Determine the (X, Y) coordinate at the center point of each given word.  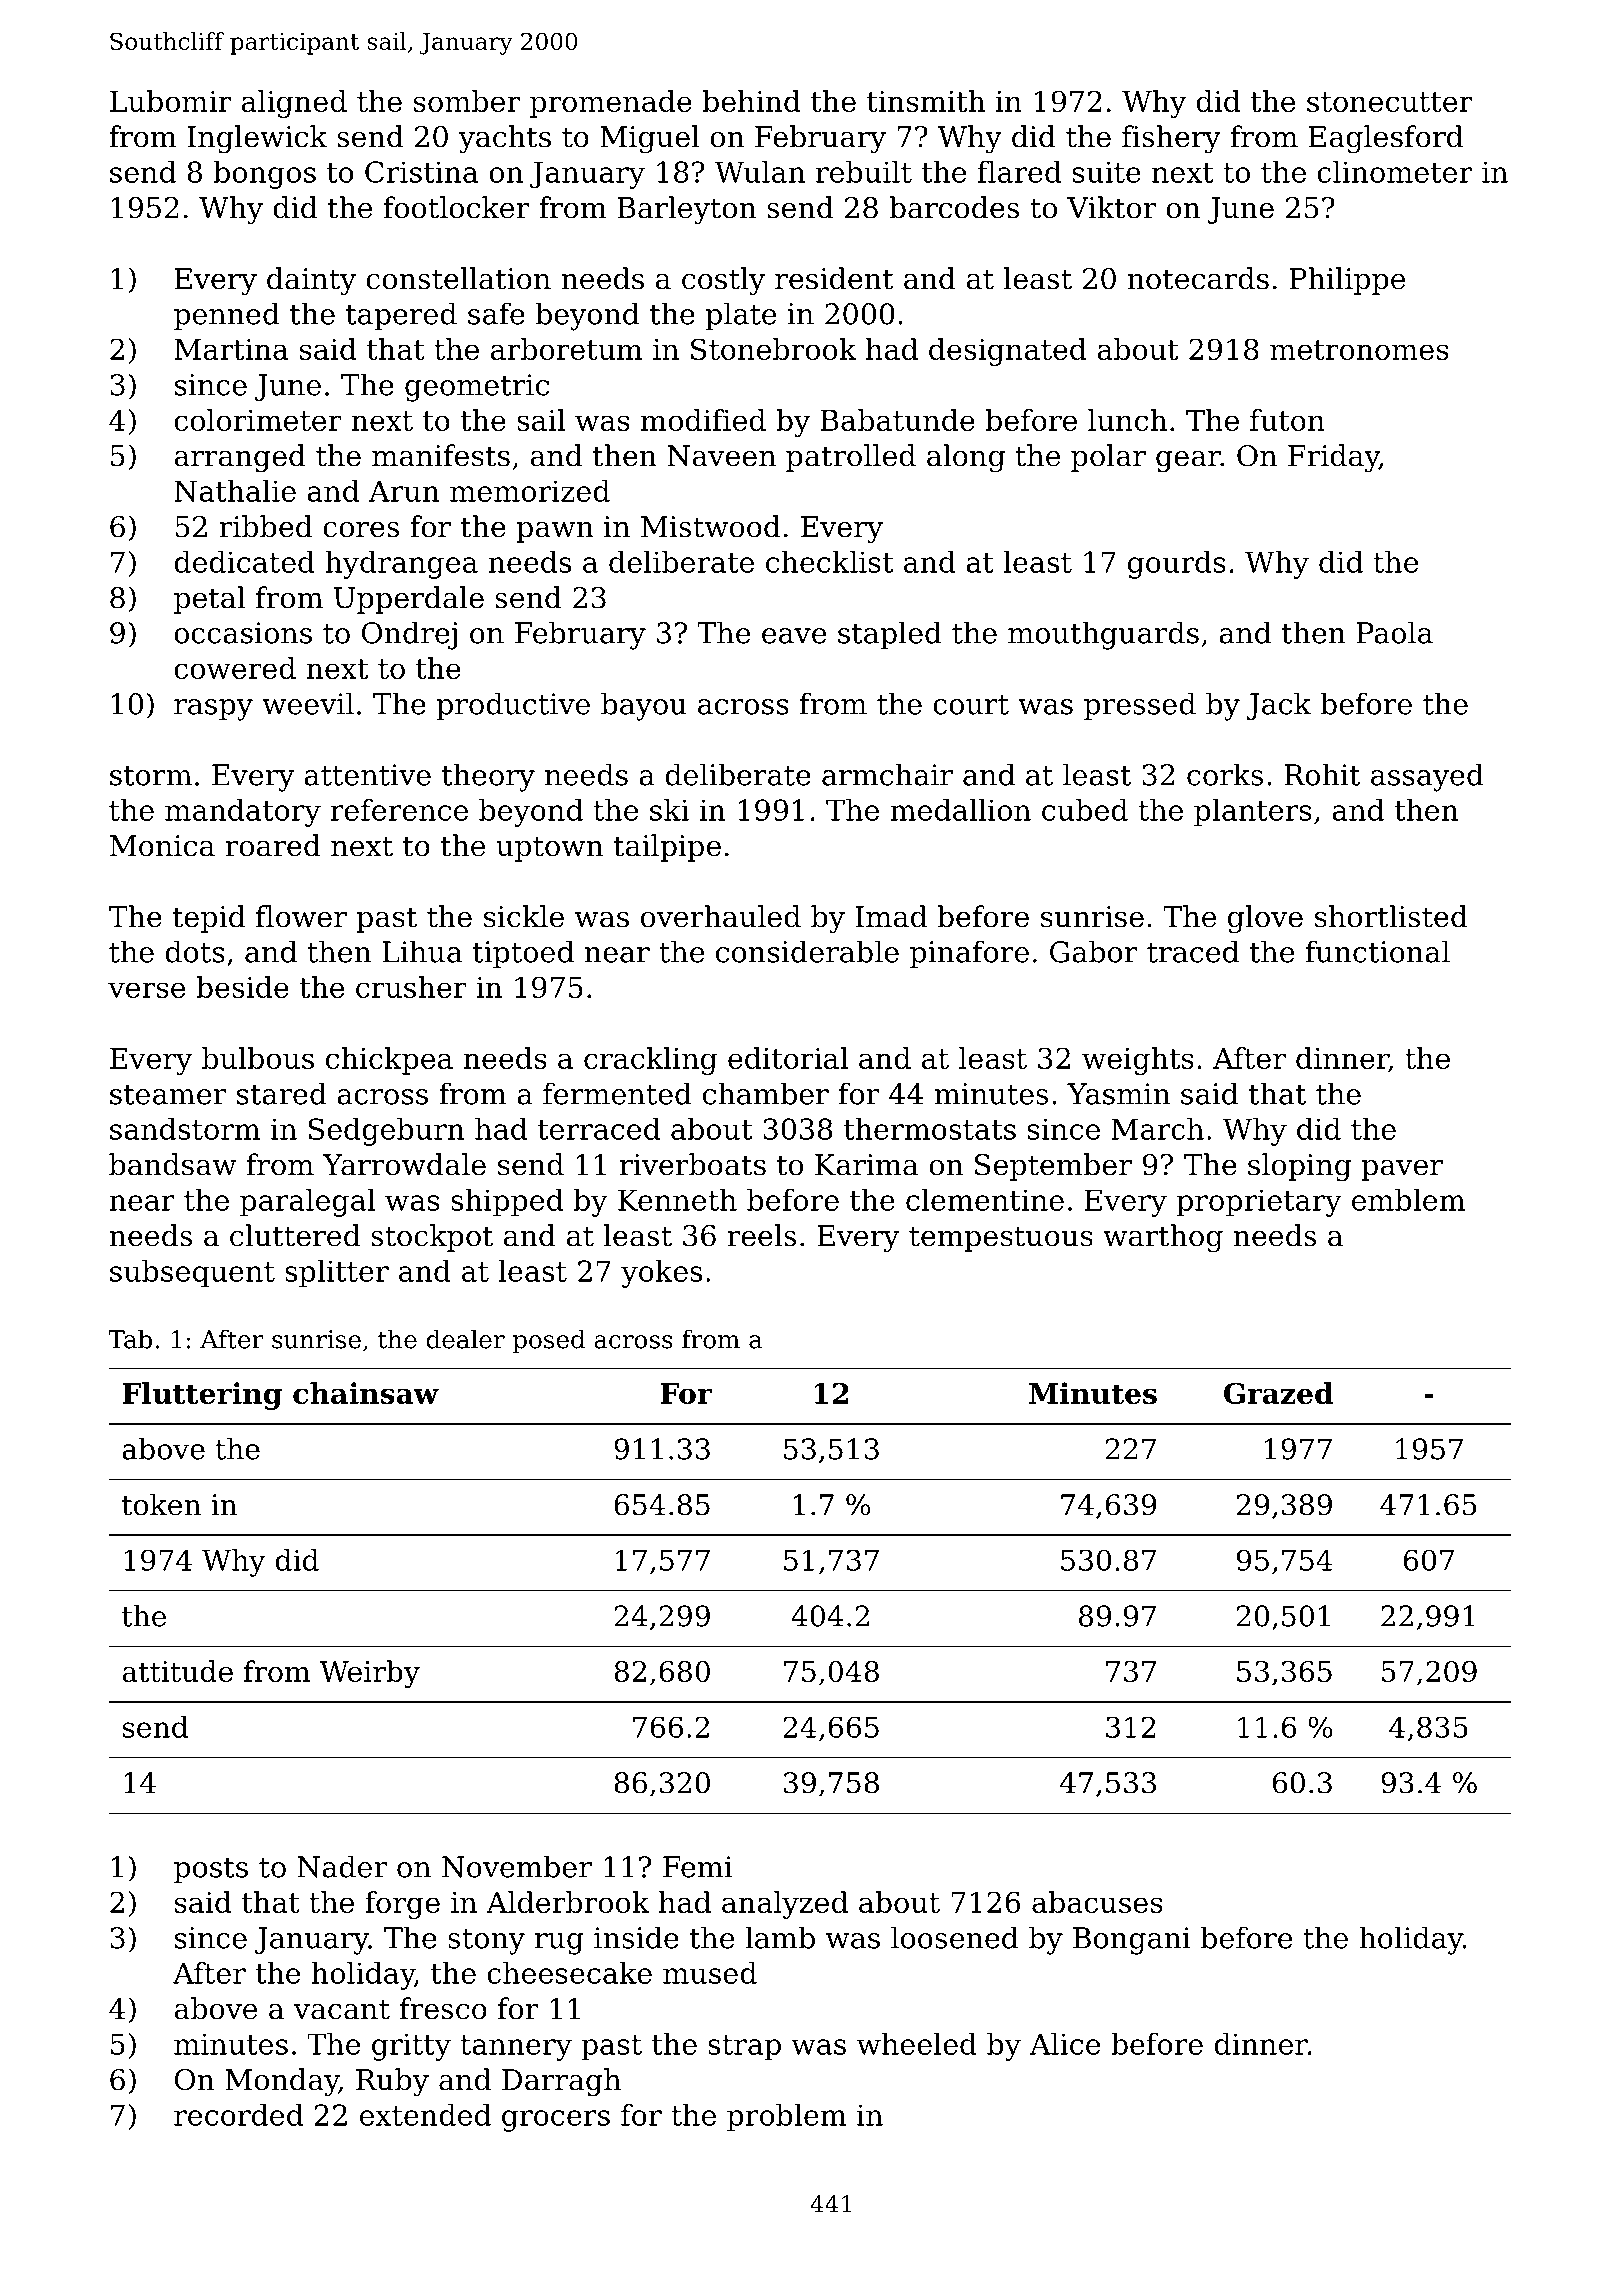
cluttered (295, 1235)
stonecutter (1389, 102)
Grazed (1278, 1393)
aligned (294, 104)
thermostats (930, 1129)
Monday (282, 2082)
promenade (611, 104)
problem (787, 2118)
